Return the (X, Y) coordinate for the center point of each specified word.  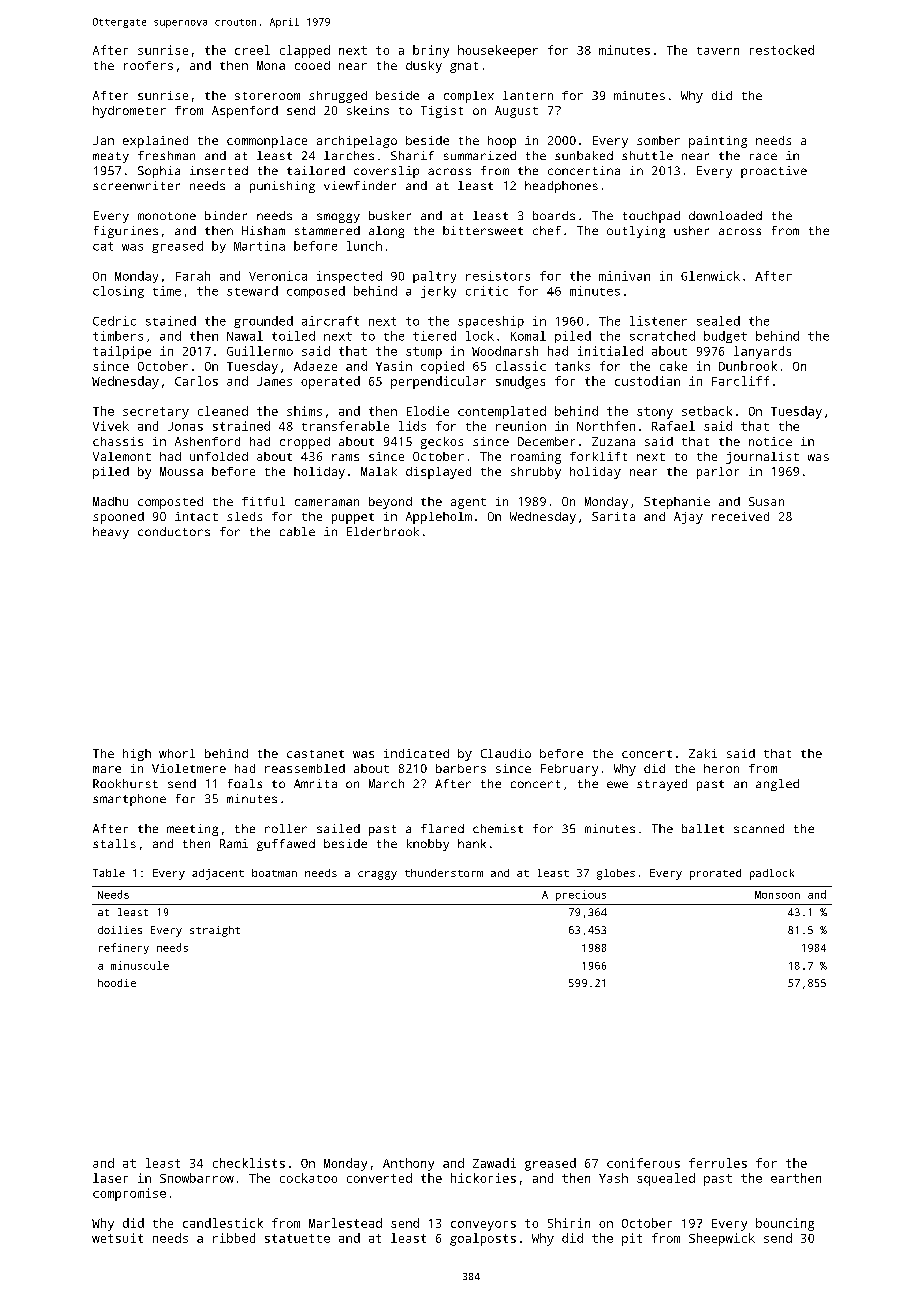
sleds (244, 516)
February (569, 770)
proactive (774, 172)
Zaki (703, 753)
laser (110, 1178)
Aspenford (245, 112)
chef (547, 230)
